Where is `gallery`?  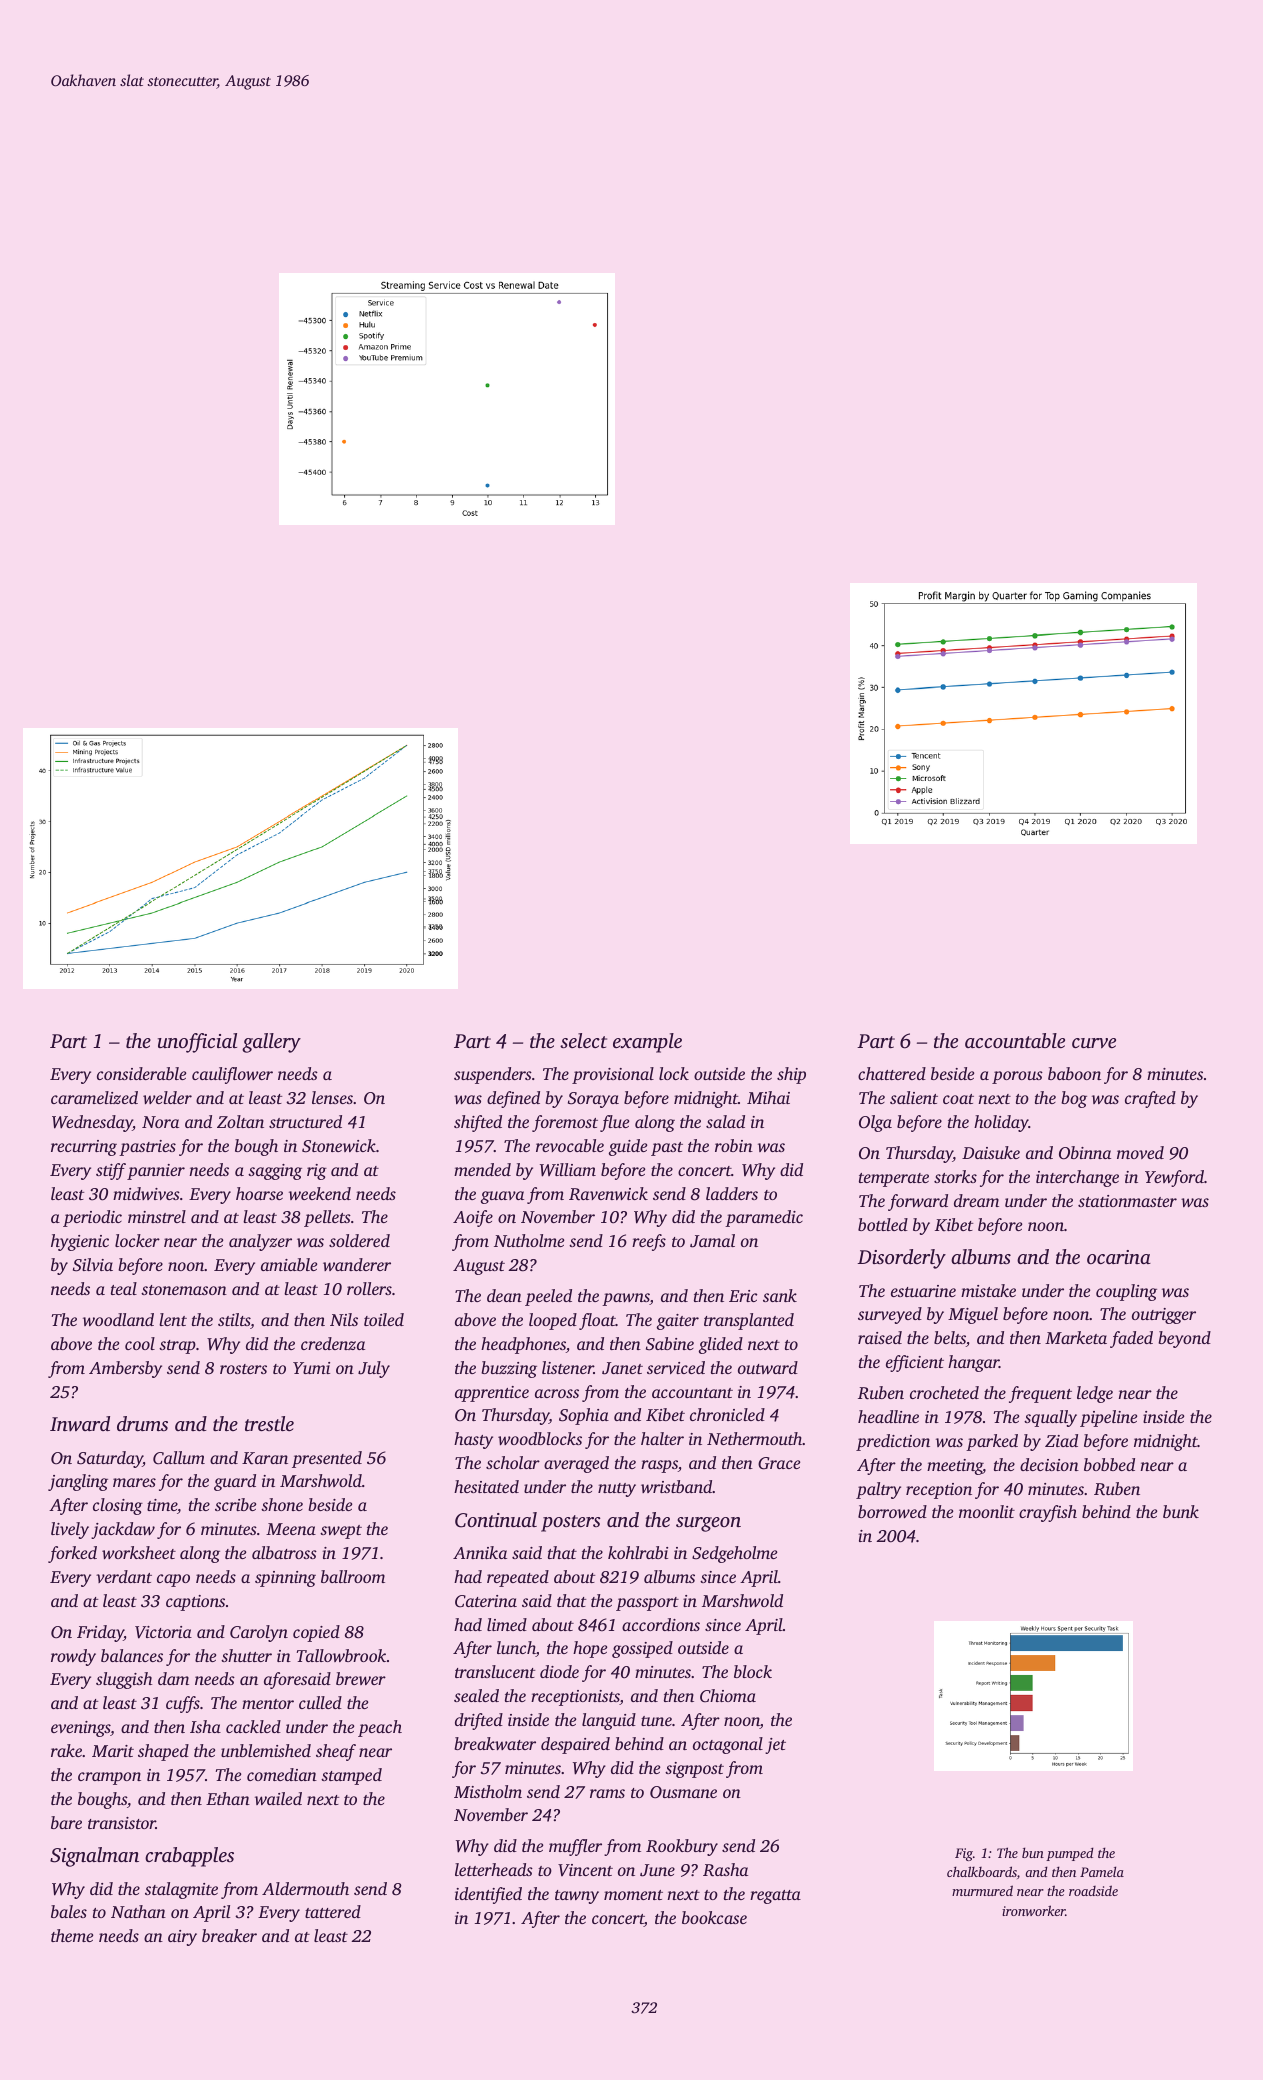 gallery is located at coordinates (271, 1043).
